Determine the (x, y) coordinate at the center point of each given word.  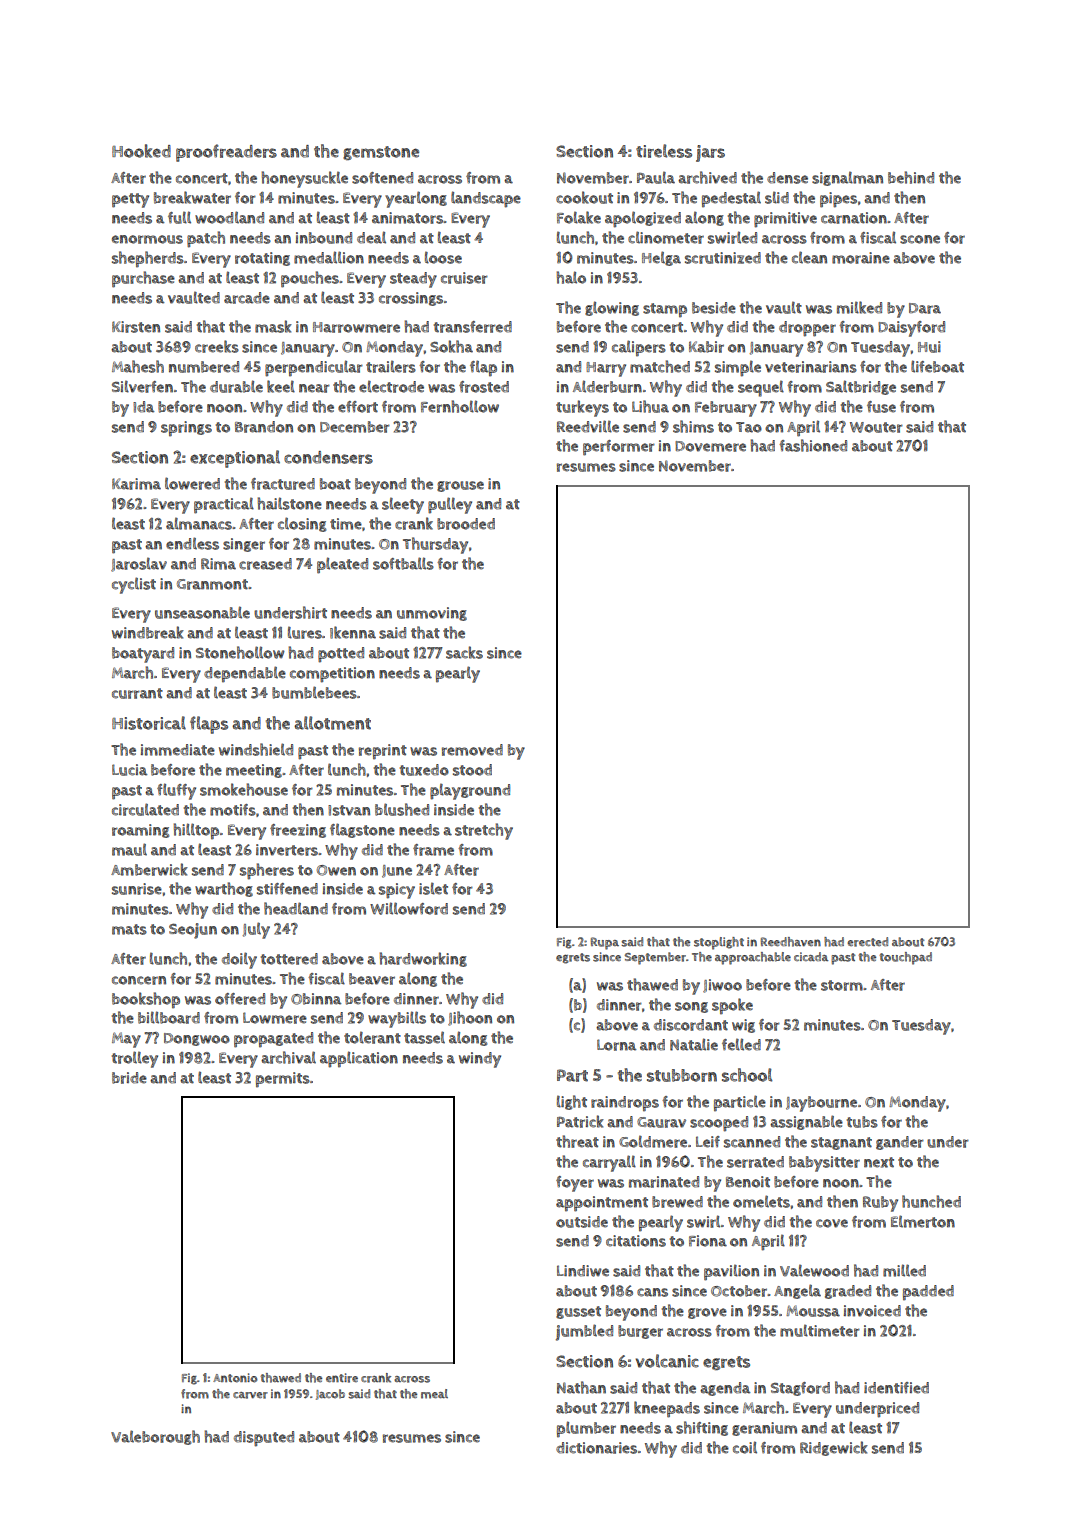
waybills (397, 1019)
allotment (332, 723)
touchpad (906, 958)
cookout (584, 197)
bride (129, 1078)
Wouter (876, 427)
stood (472, 770)
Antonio (235, 1378)
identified (896, 1388)
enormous (147, 239)
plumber (586, 1429)
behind (911, 177)
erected (867, 942)
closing (302, 524)
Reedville (588, 426)
